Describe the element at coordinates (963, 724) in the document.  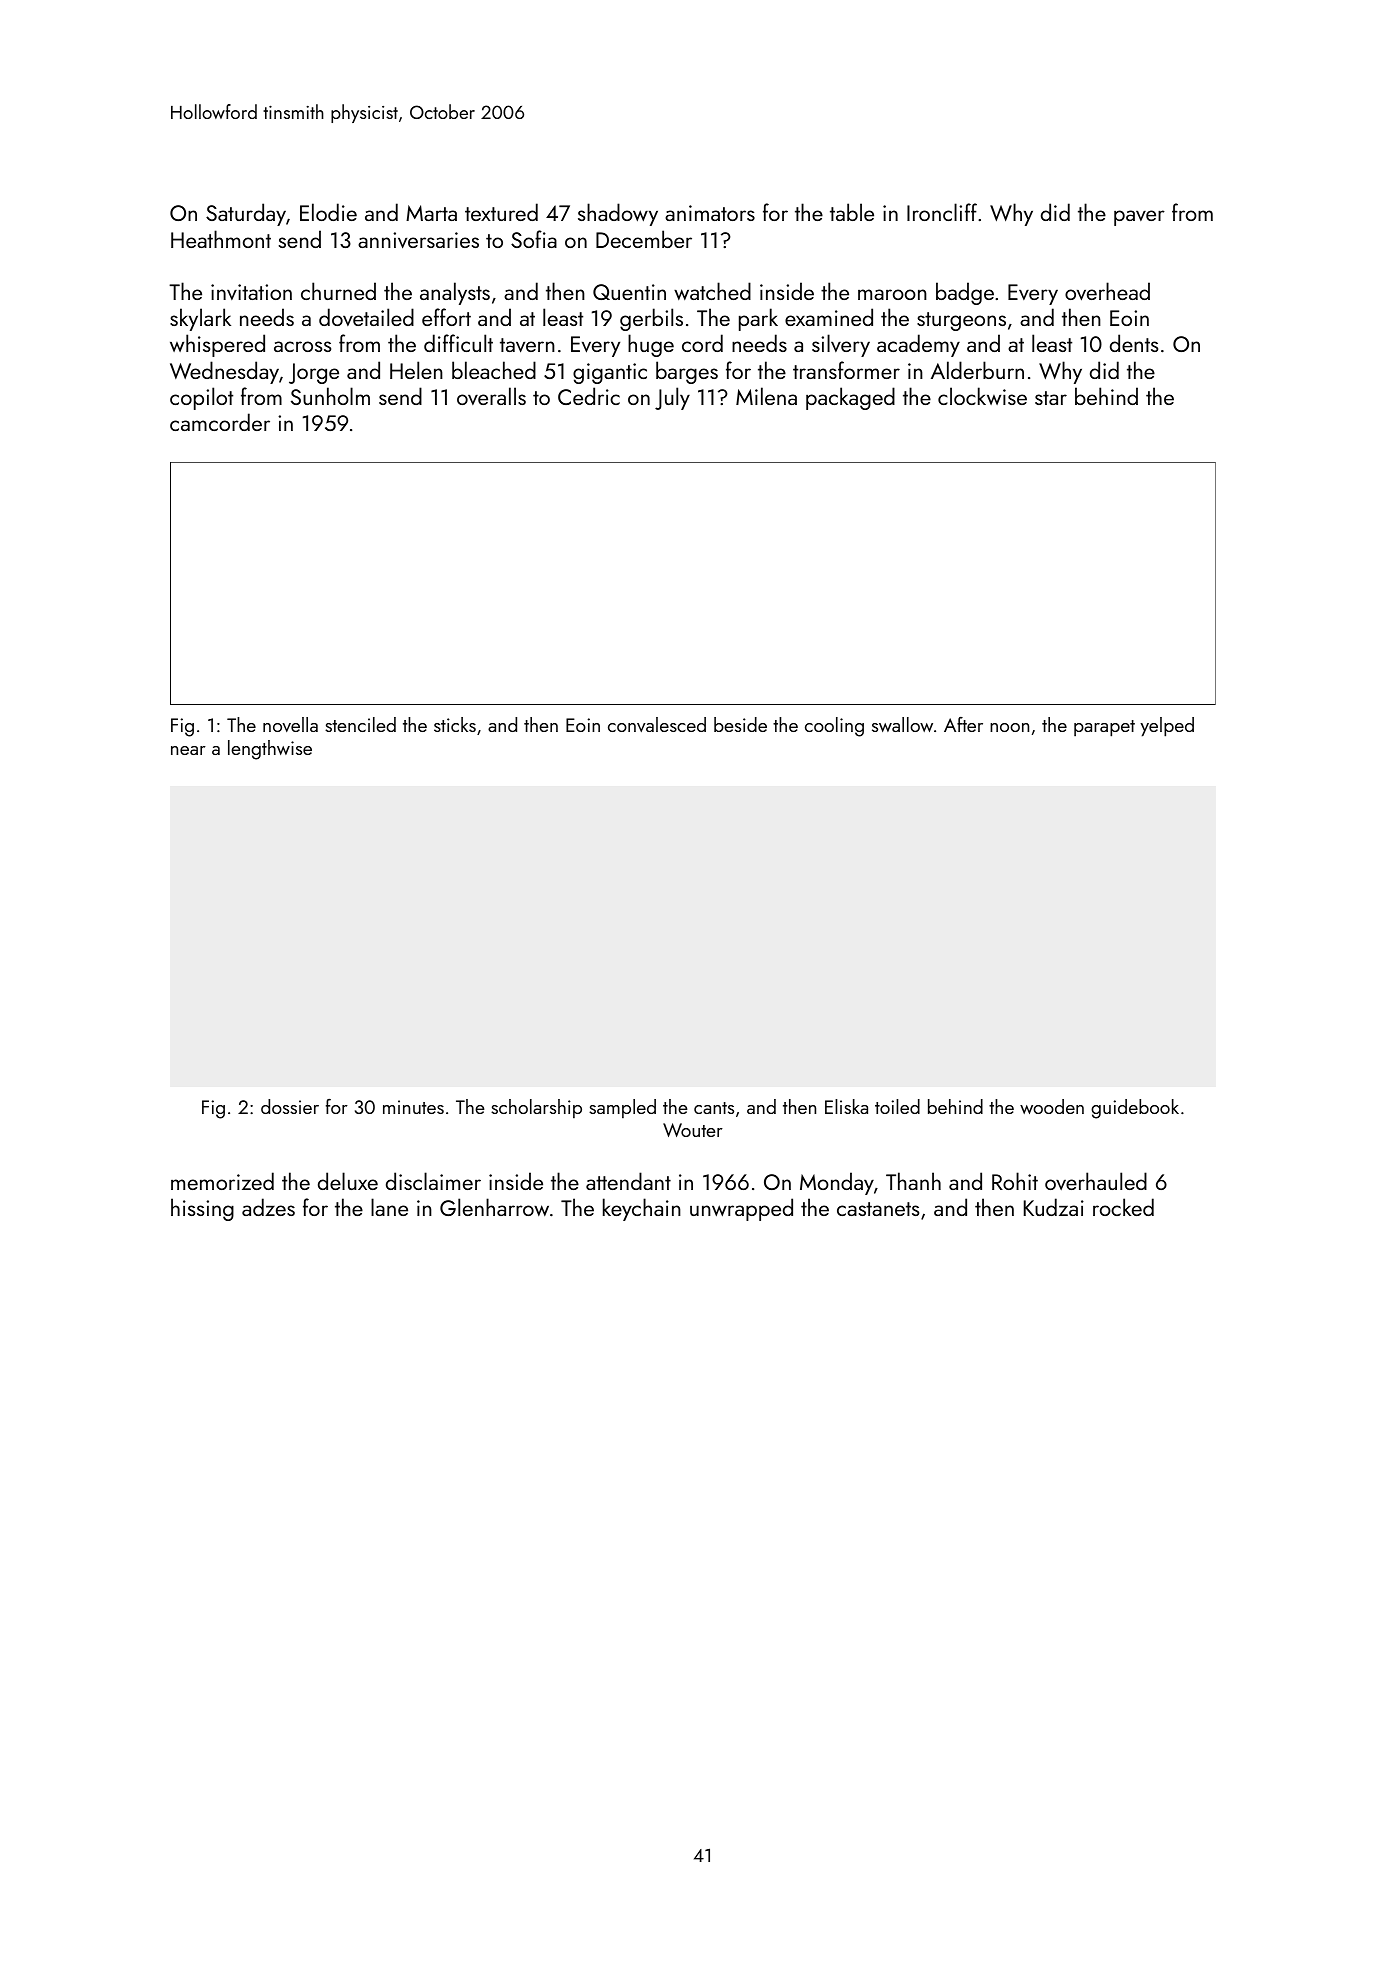
I see `After` at that location.
